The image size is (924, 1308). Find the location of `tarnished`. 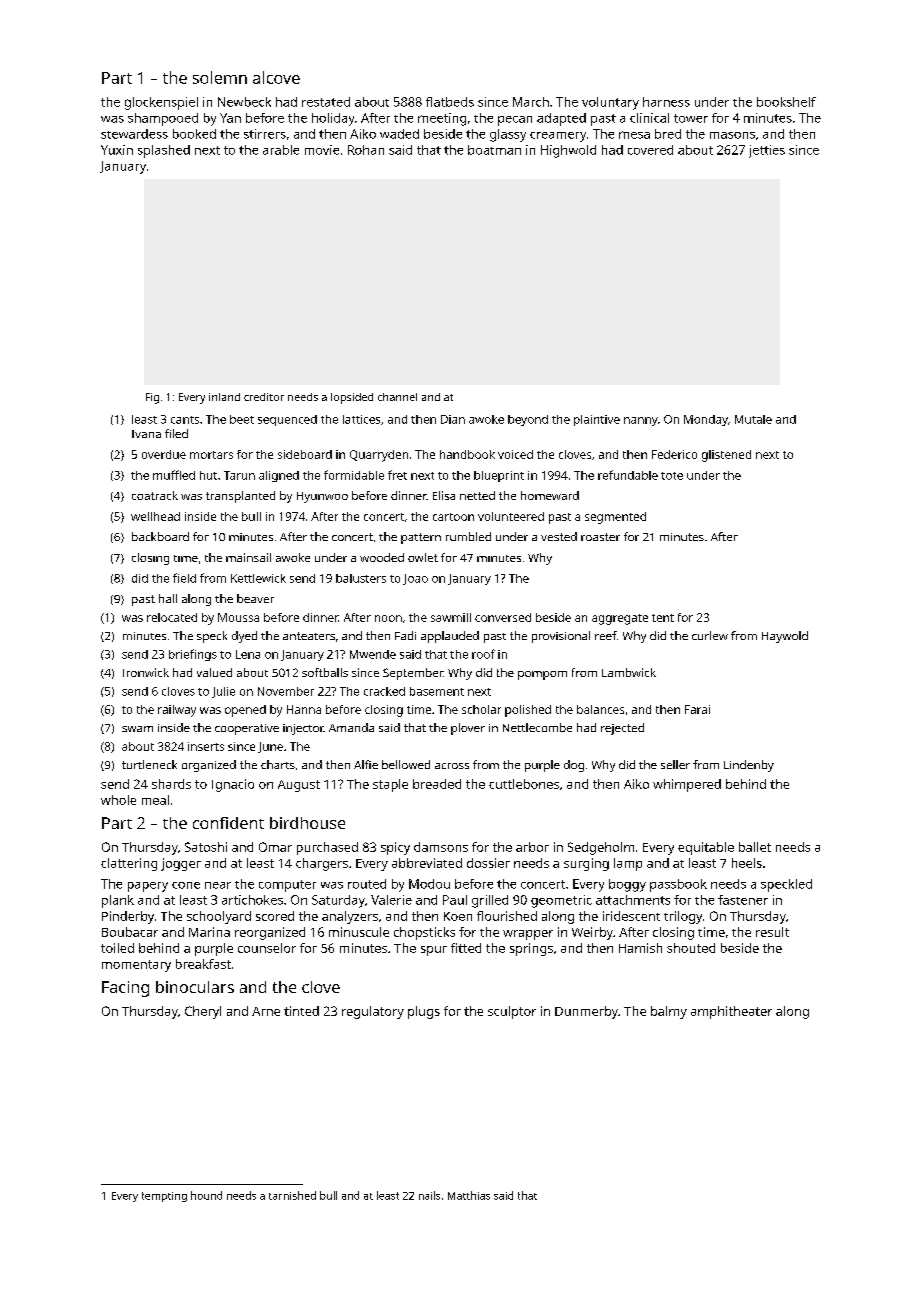

tarnished is located at coordinates (292, 1195).
